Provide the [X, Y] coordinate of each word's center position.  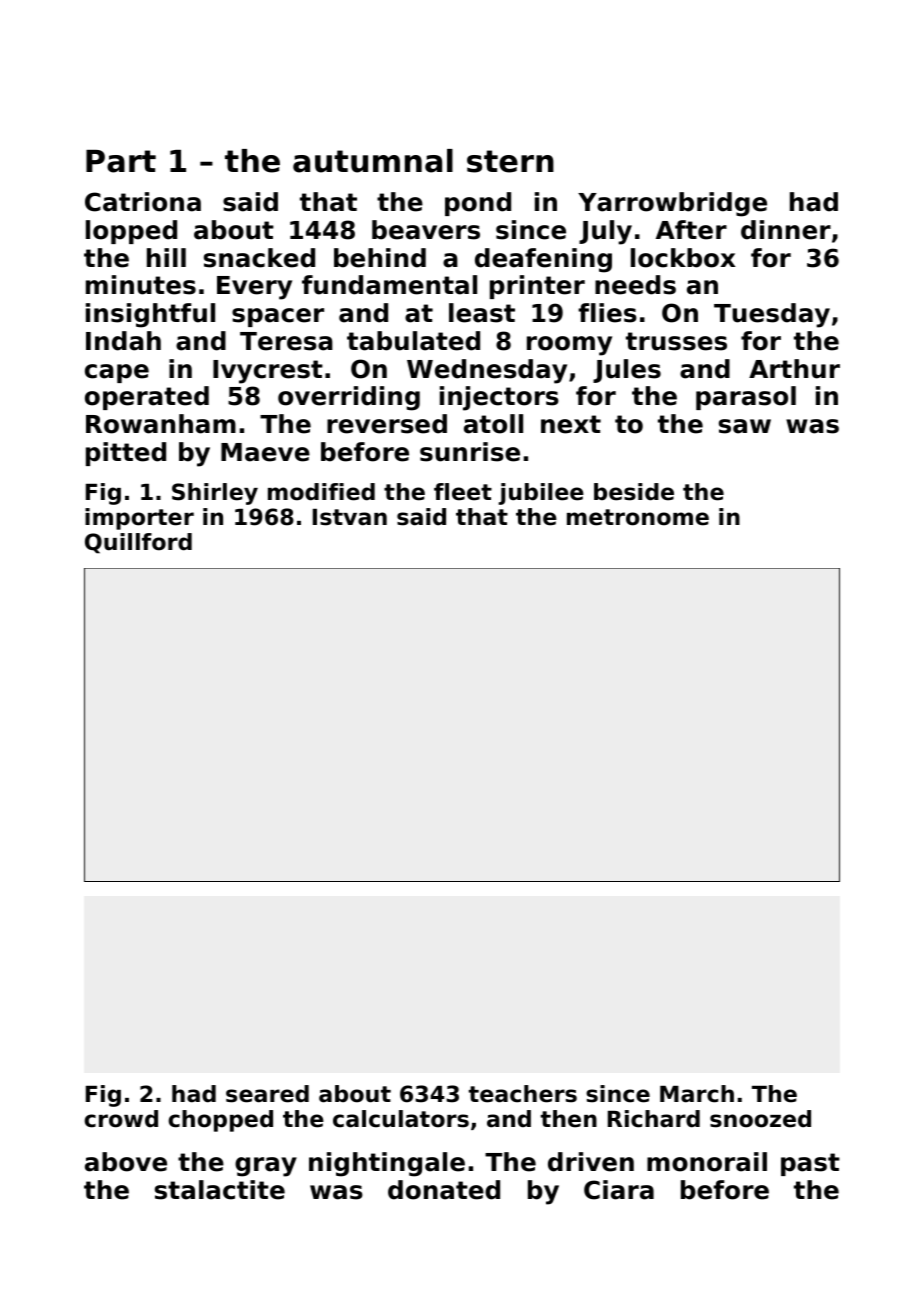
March [697, 1094]
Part [121, 161]
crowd [121, 1119]
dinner [786, 230]
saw [745, 426]
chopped [221, 1121]
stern [510, 161]
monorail [707, 1162]
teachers [523, 1094]
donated [444, 1190]
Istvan [350, 517]
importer [139, 519]
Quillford [138, 543]
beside [634, 492]
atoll [493, 424]
